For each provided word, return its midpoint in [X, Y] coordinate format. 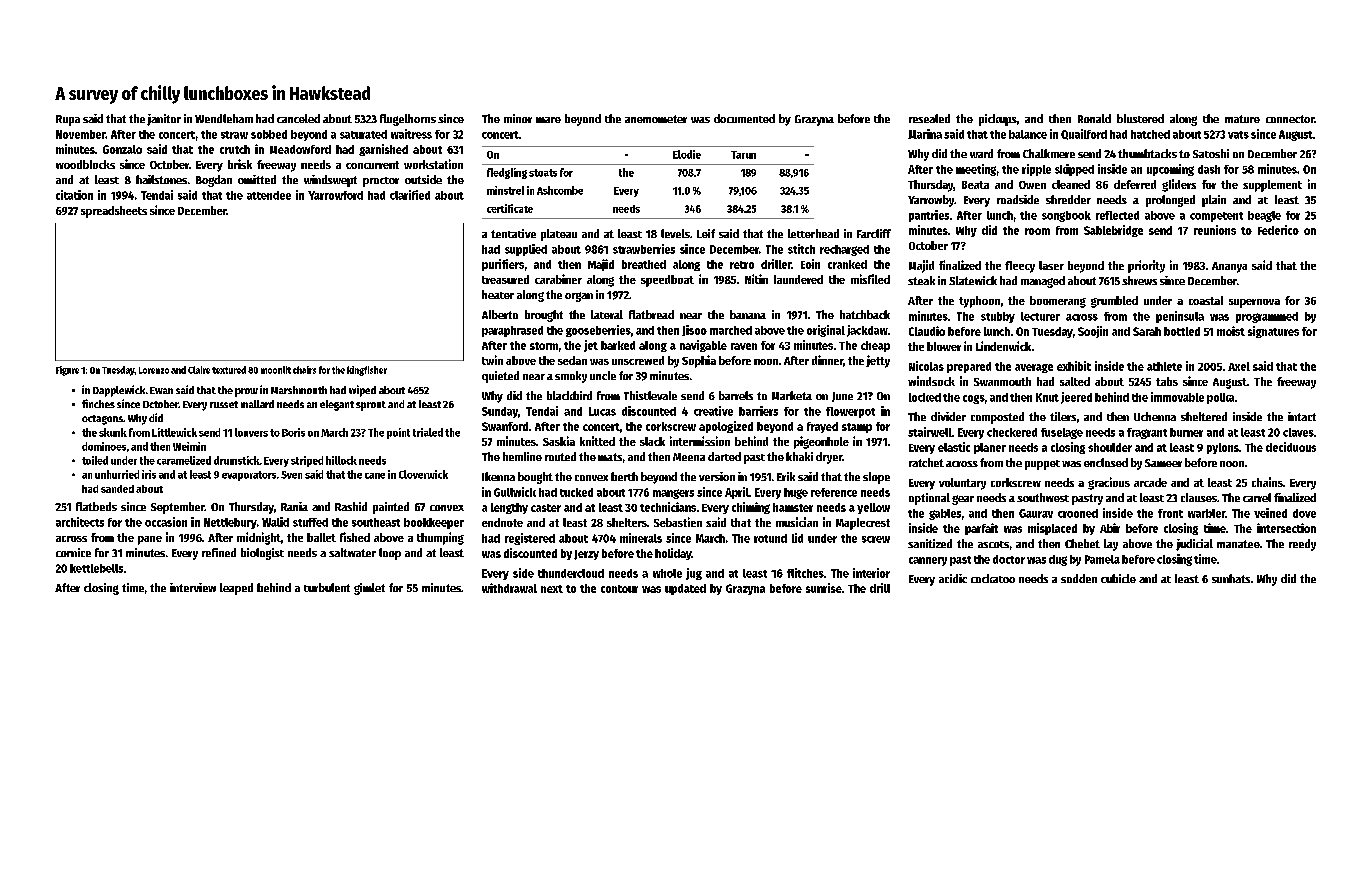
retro [742, 265]
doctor [1009, 559]
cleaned [1071, 184]
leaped [236, 589]
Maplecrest [863, 524]
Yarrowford [335, 195]
